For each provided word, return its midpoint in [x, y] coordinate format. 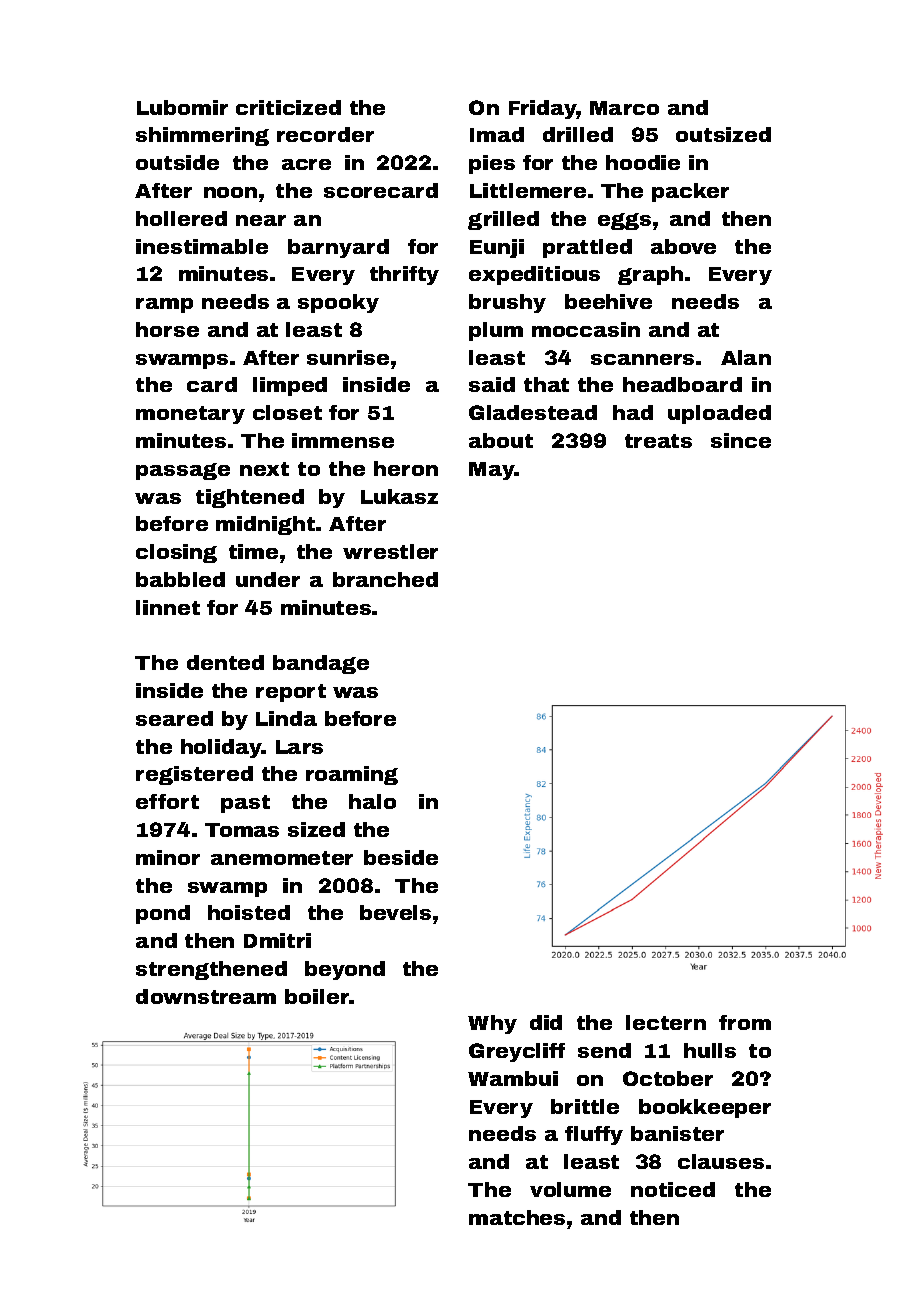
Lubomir [182, 107]
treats [658, 441]
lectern [666, 1022]
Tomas [242, 830]
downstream [206, 996]
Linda [286, 718]
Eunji [497, 248]
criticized [288, 107]
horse [167, 329]
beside [401, 857]
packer [690, 192]
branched [385, 579]
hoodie [643, 162]
